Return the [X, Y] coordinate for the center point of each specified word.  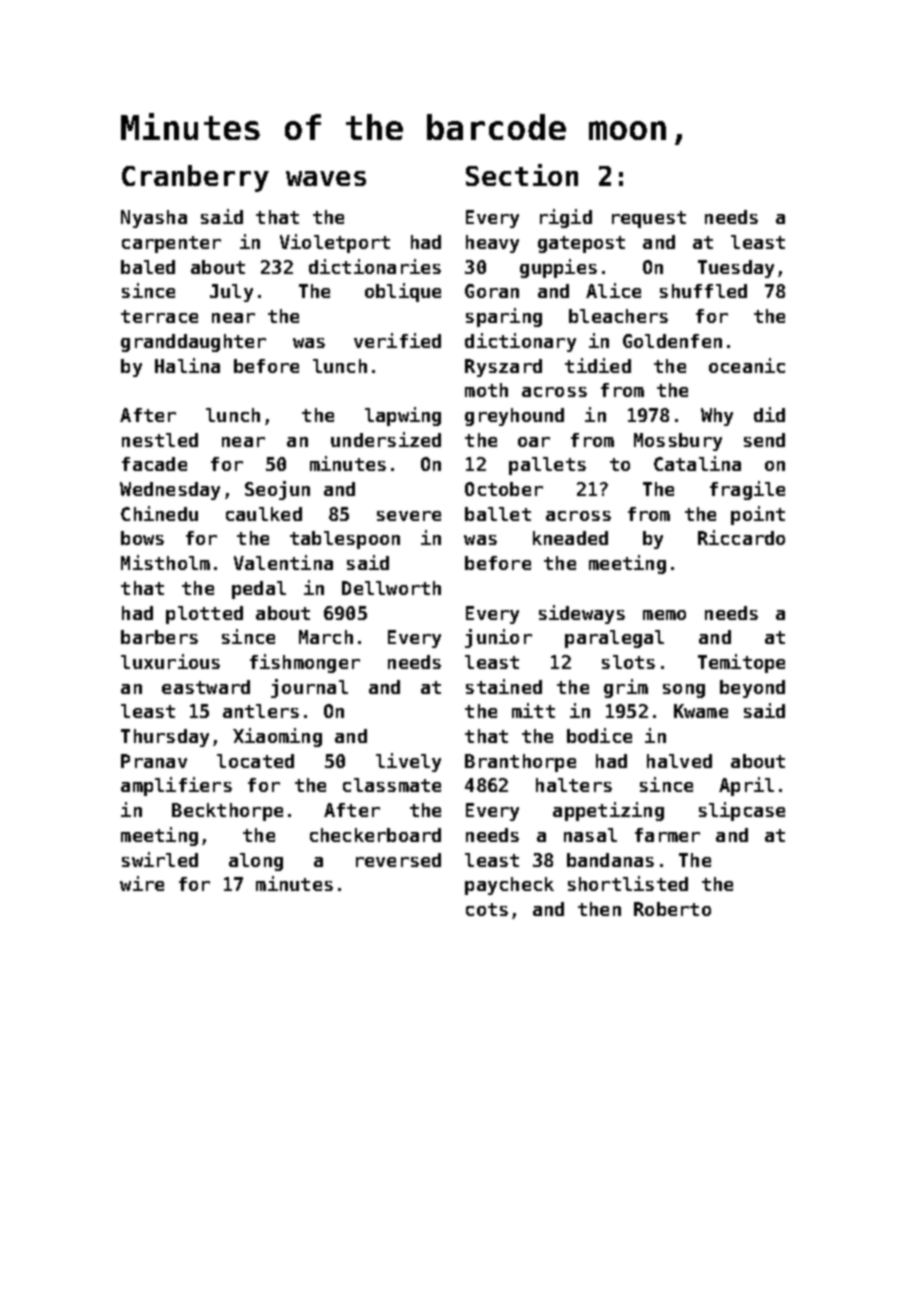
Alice [613, 290]
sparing [504, 317]
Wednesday [170, 491]
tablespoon [345, 540]
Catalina [697, 463]
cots [487, 909]
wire [142, 883]
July [231, 293]
